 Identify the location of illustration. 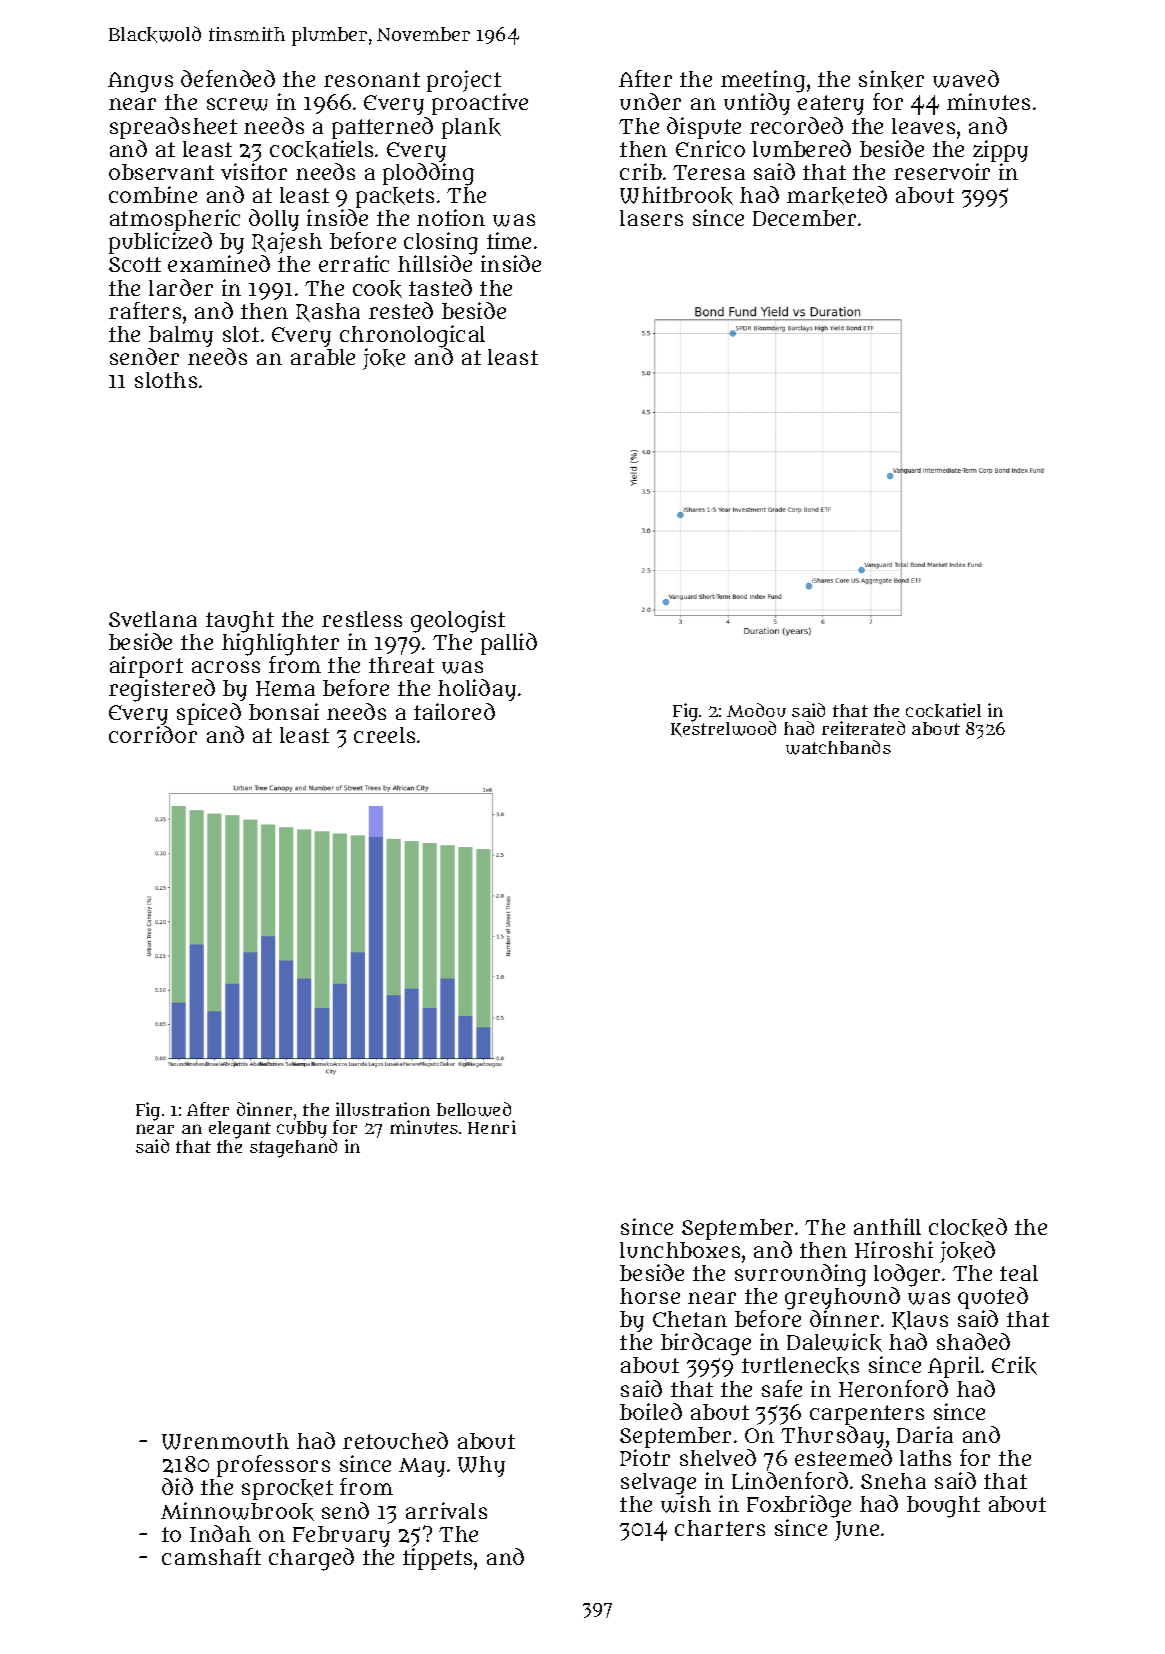
(383, 1109).
